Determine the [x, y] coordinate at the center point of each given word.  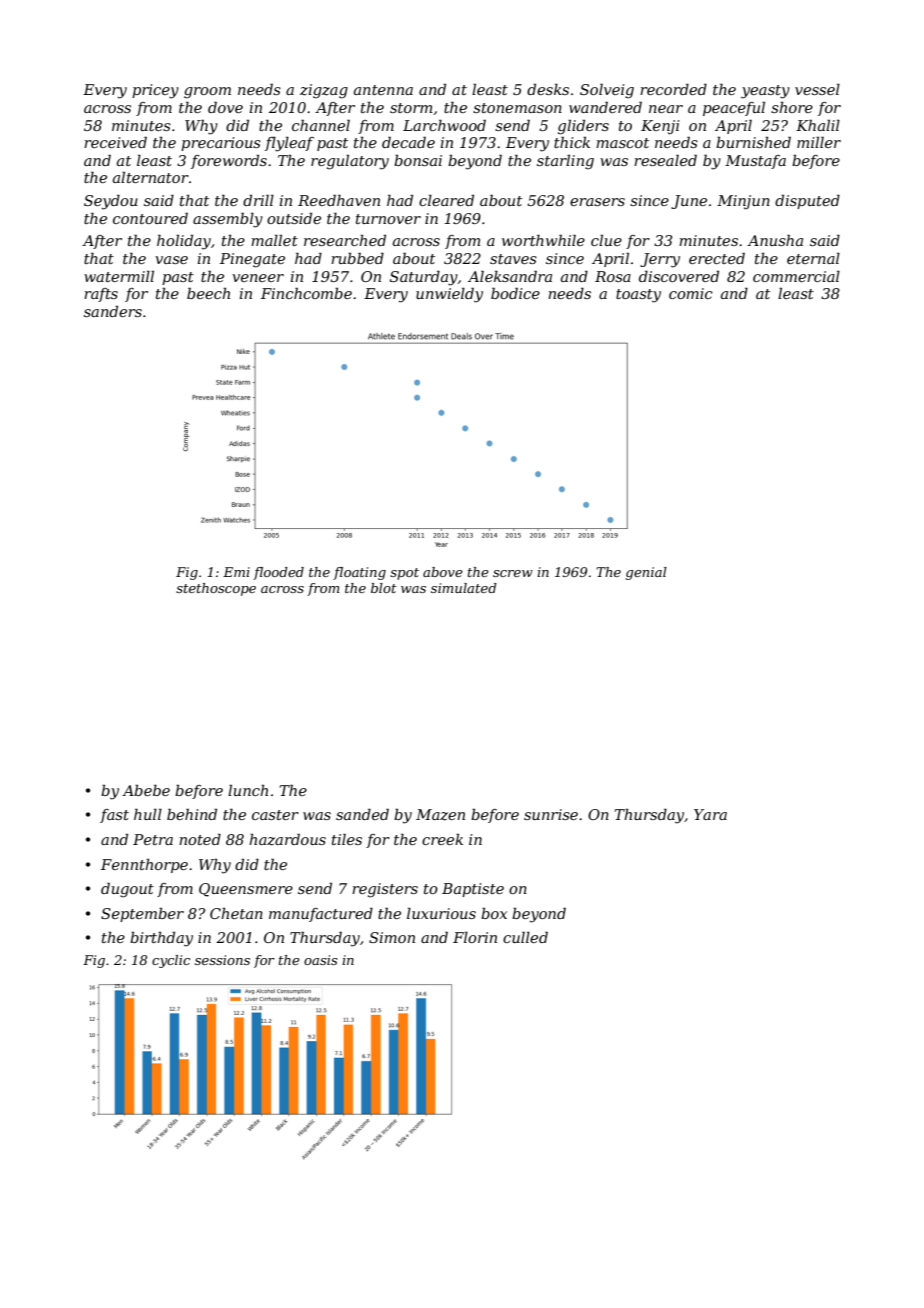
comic [691, 293]
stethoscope [216, 589]
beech [208, 293]
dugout [127, 890]
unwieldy [449, 295]
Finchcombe [306, 293]
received [115, 142]
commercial [796, 276]
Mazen [440, 815]
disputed [807, 202]
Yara [710, 814]
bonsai [418, 160]
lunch [248, 790]
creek [442, 839]
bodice [515, 293]
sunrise [551, 814]
